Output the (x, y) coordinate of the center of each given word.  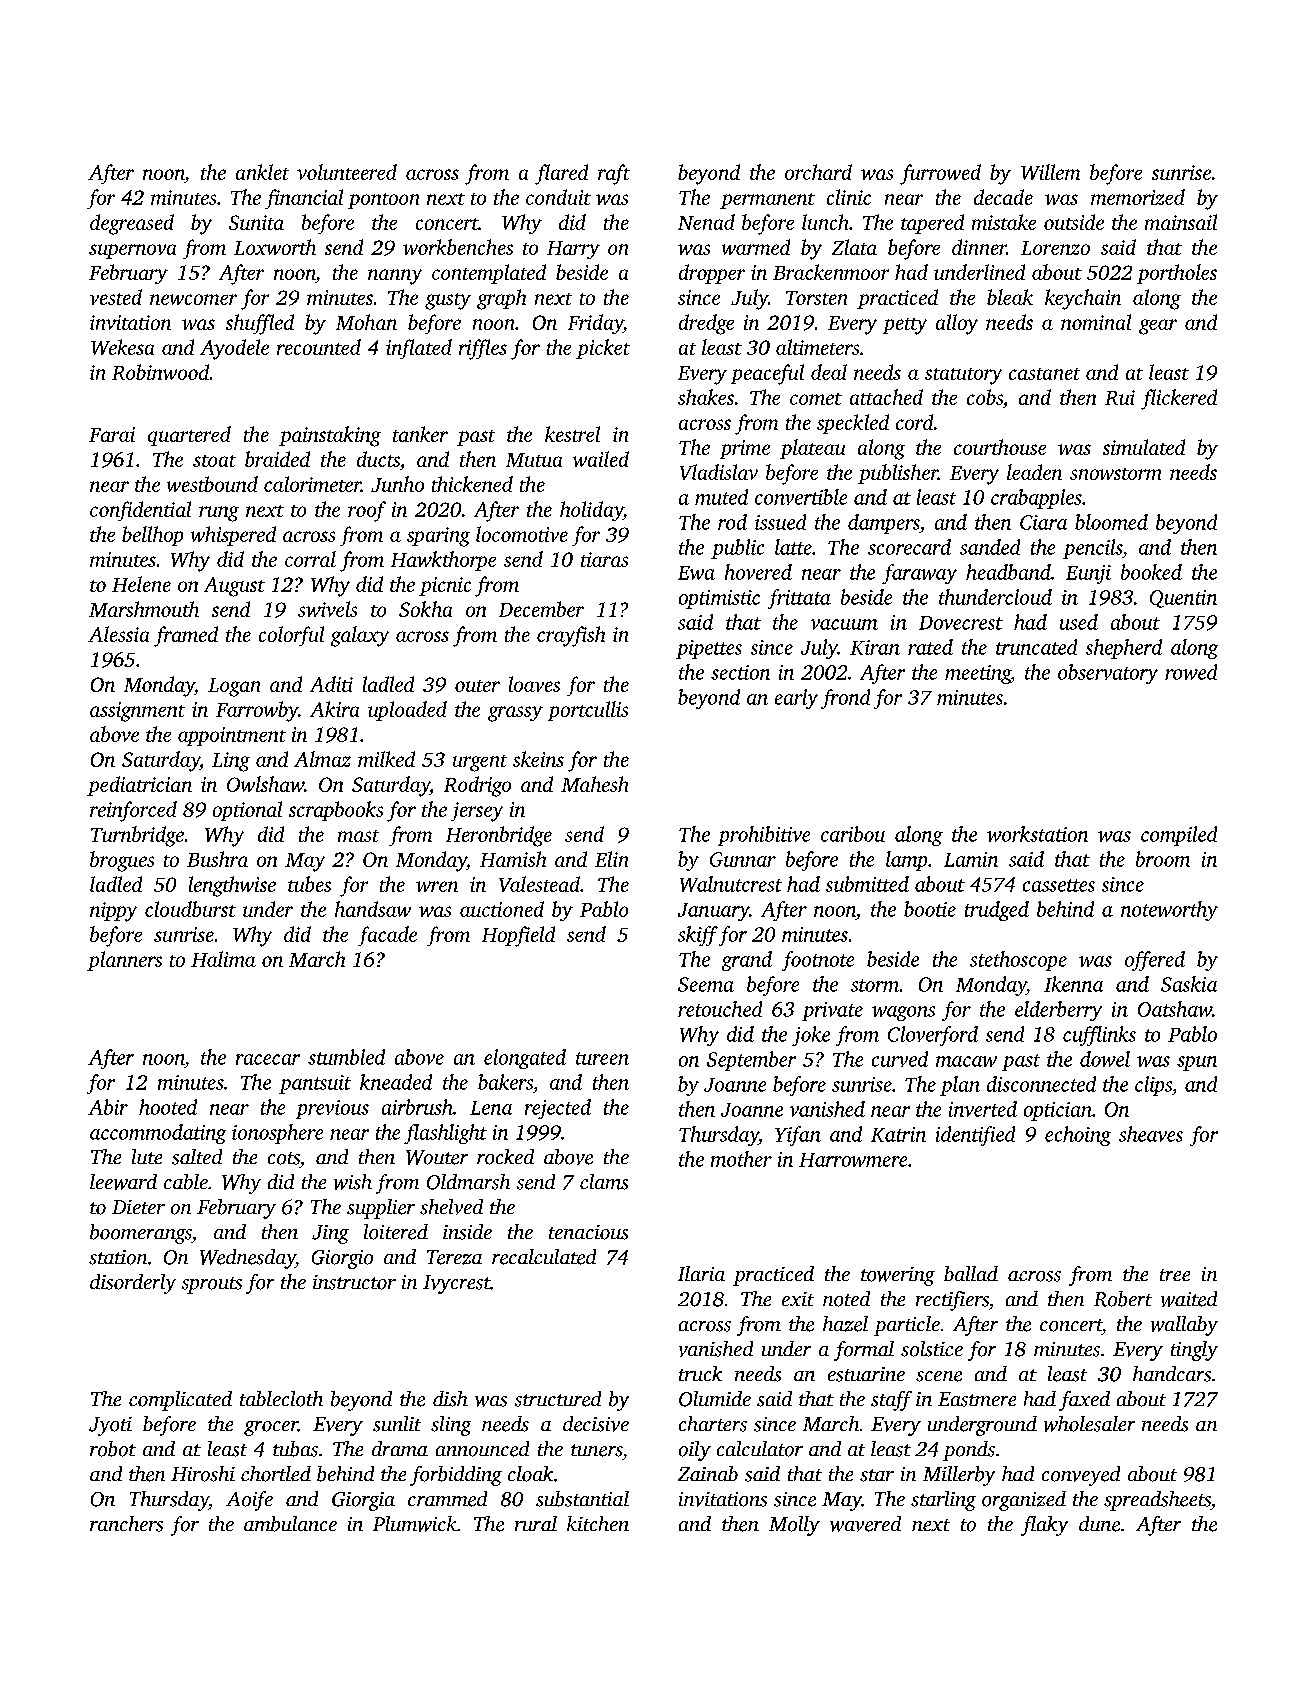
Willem (1050, 172)
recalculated (544, 1257)
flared (561, 174)
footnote (818, 961)
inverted (983, 1109)
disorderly (133, 1284)
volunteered (347, 172)
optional (247, 811)
